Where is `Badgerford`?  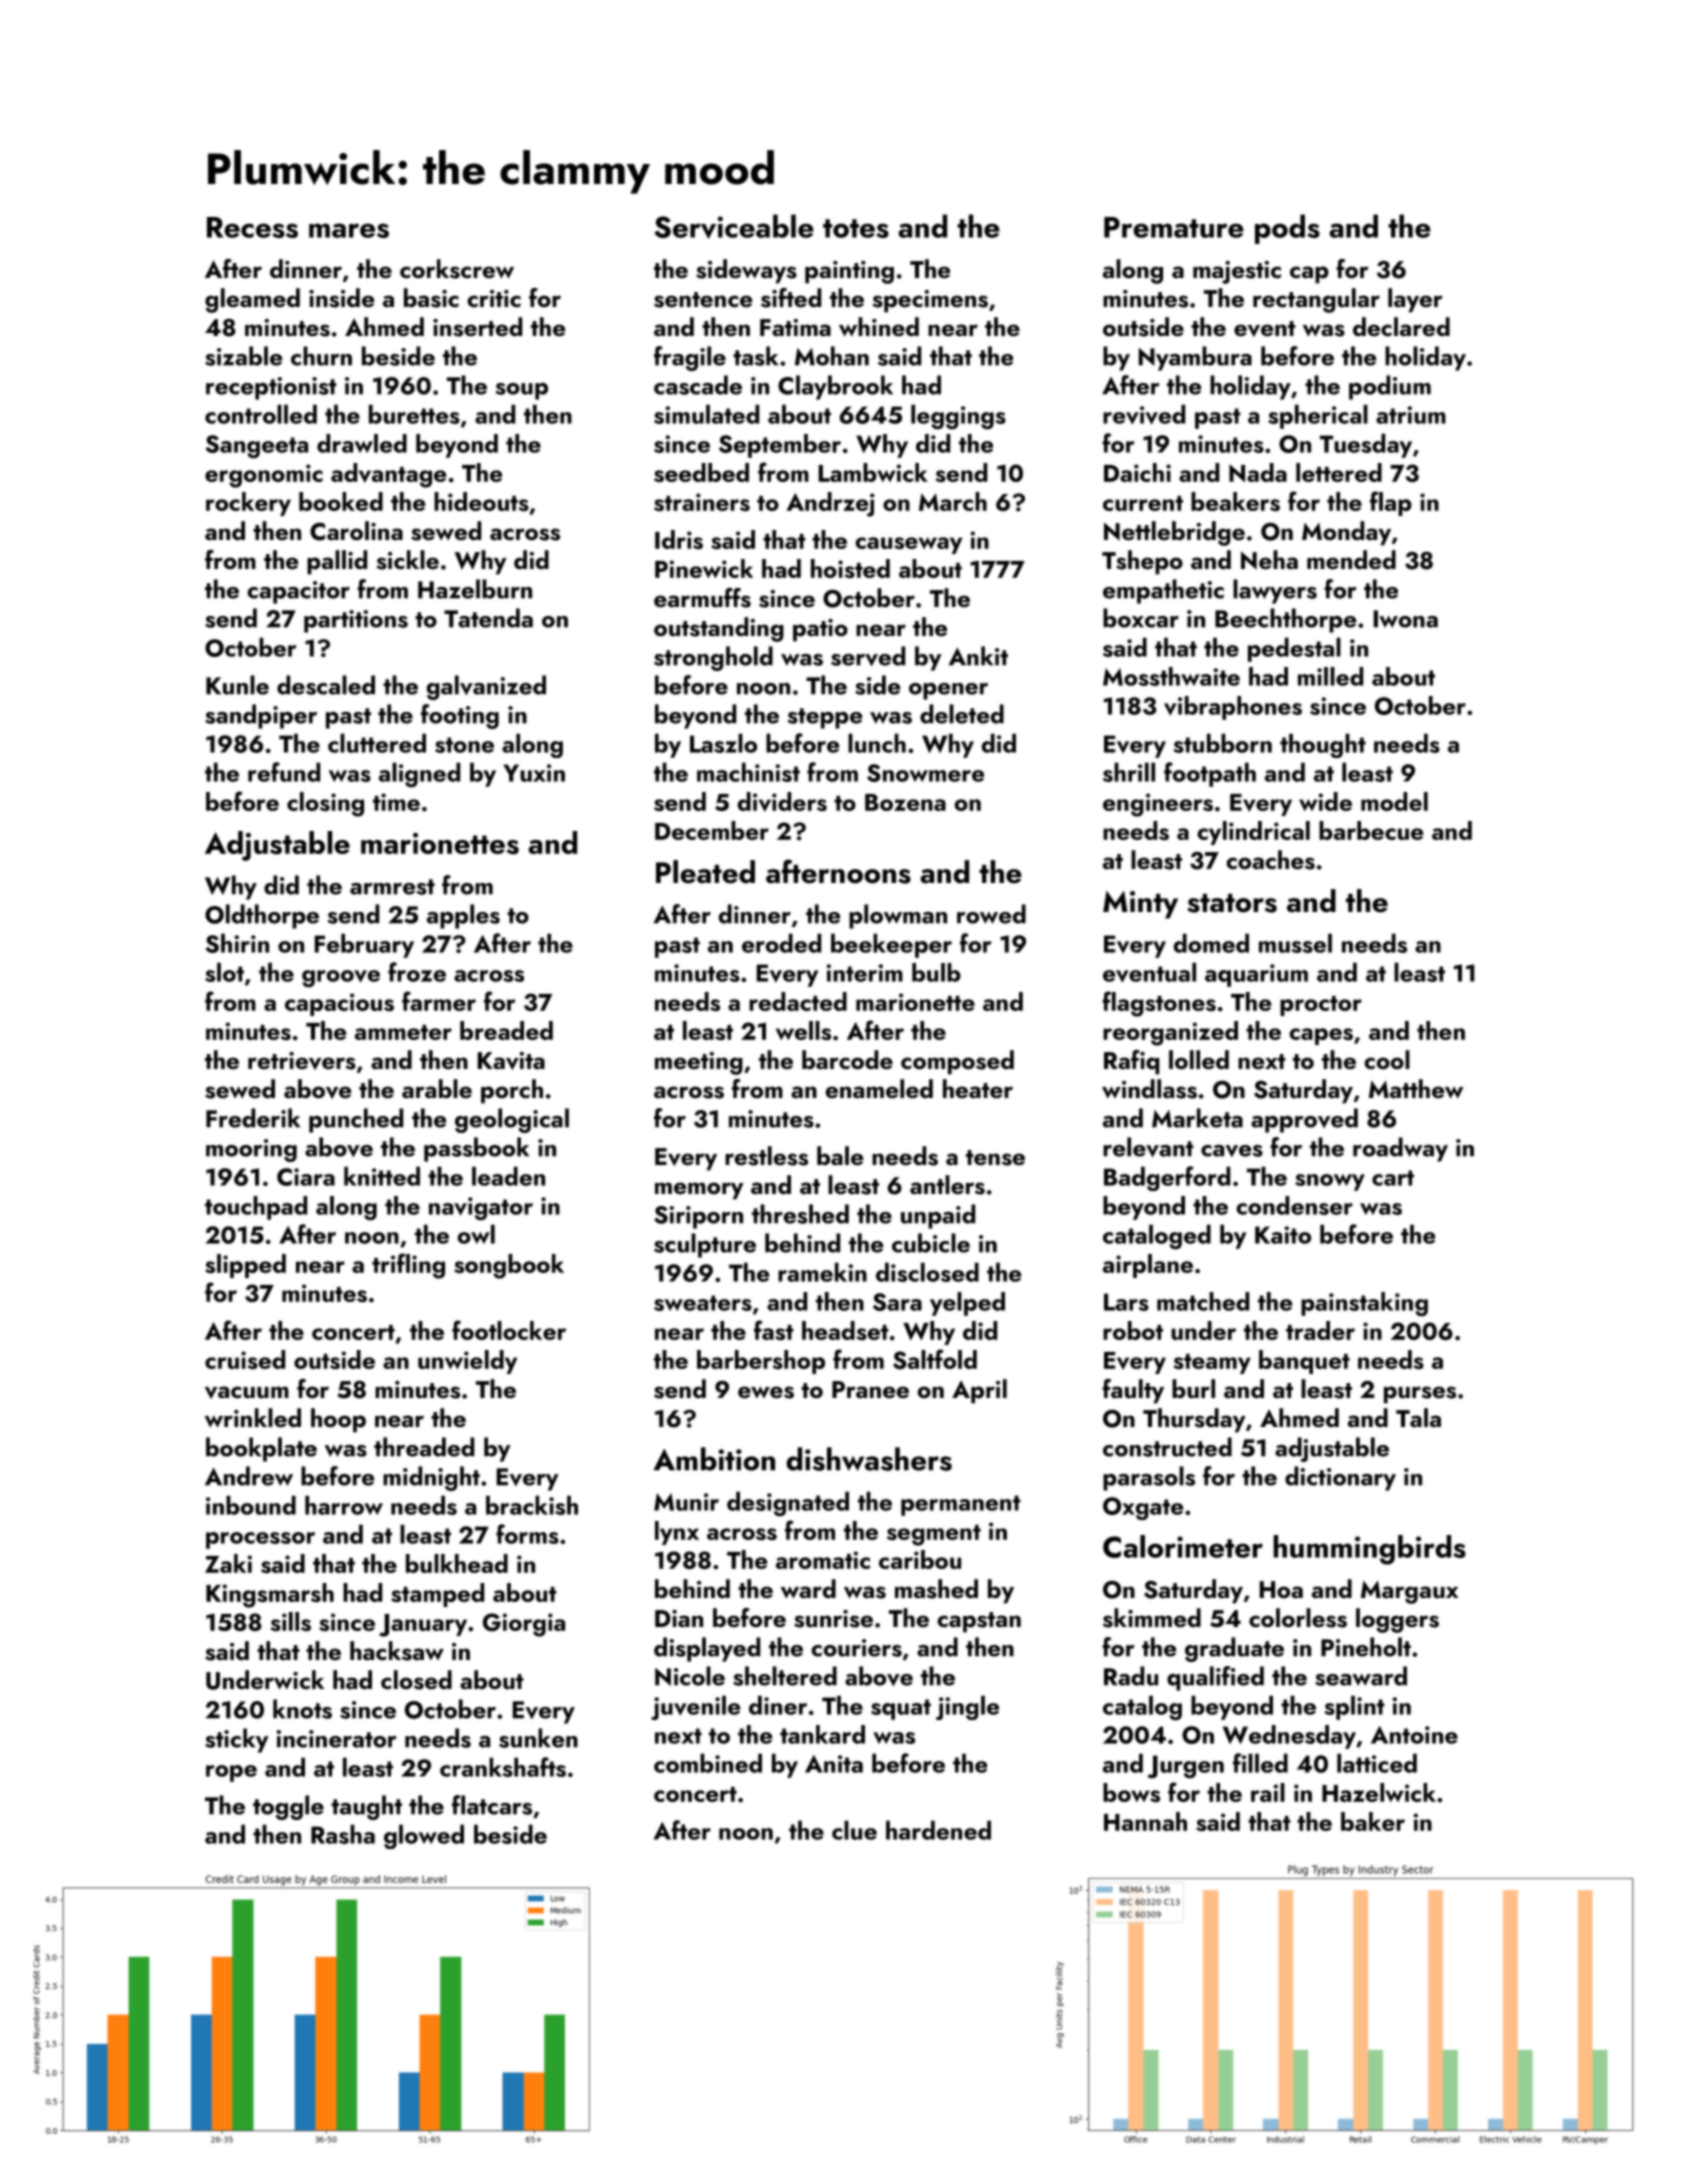
Badgerford is located at coordinates (1167, 1178).
